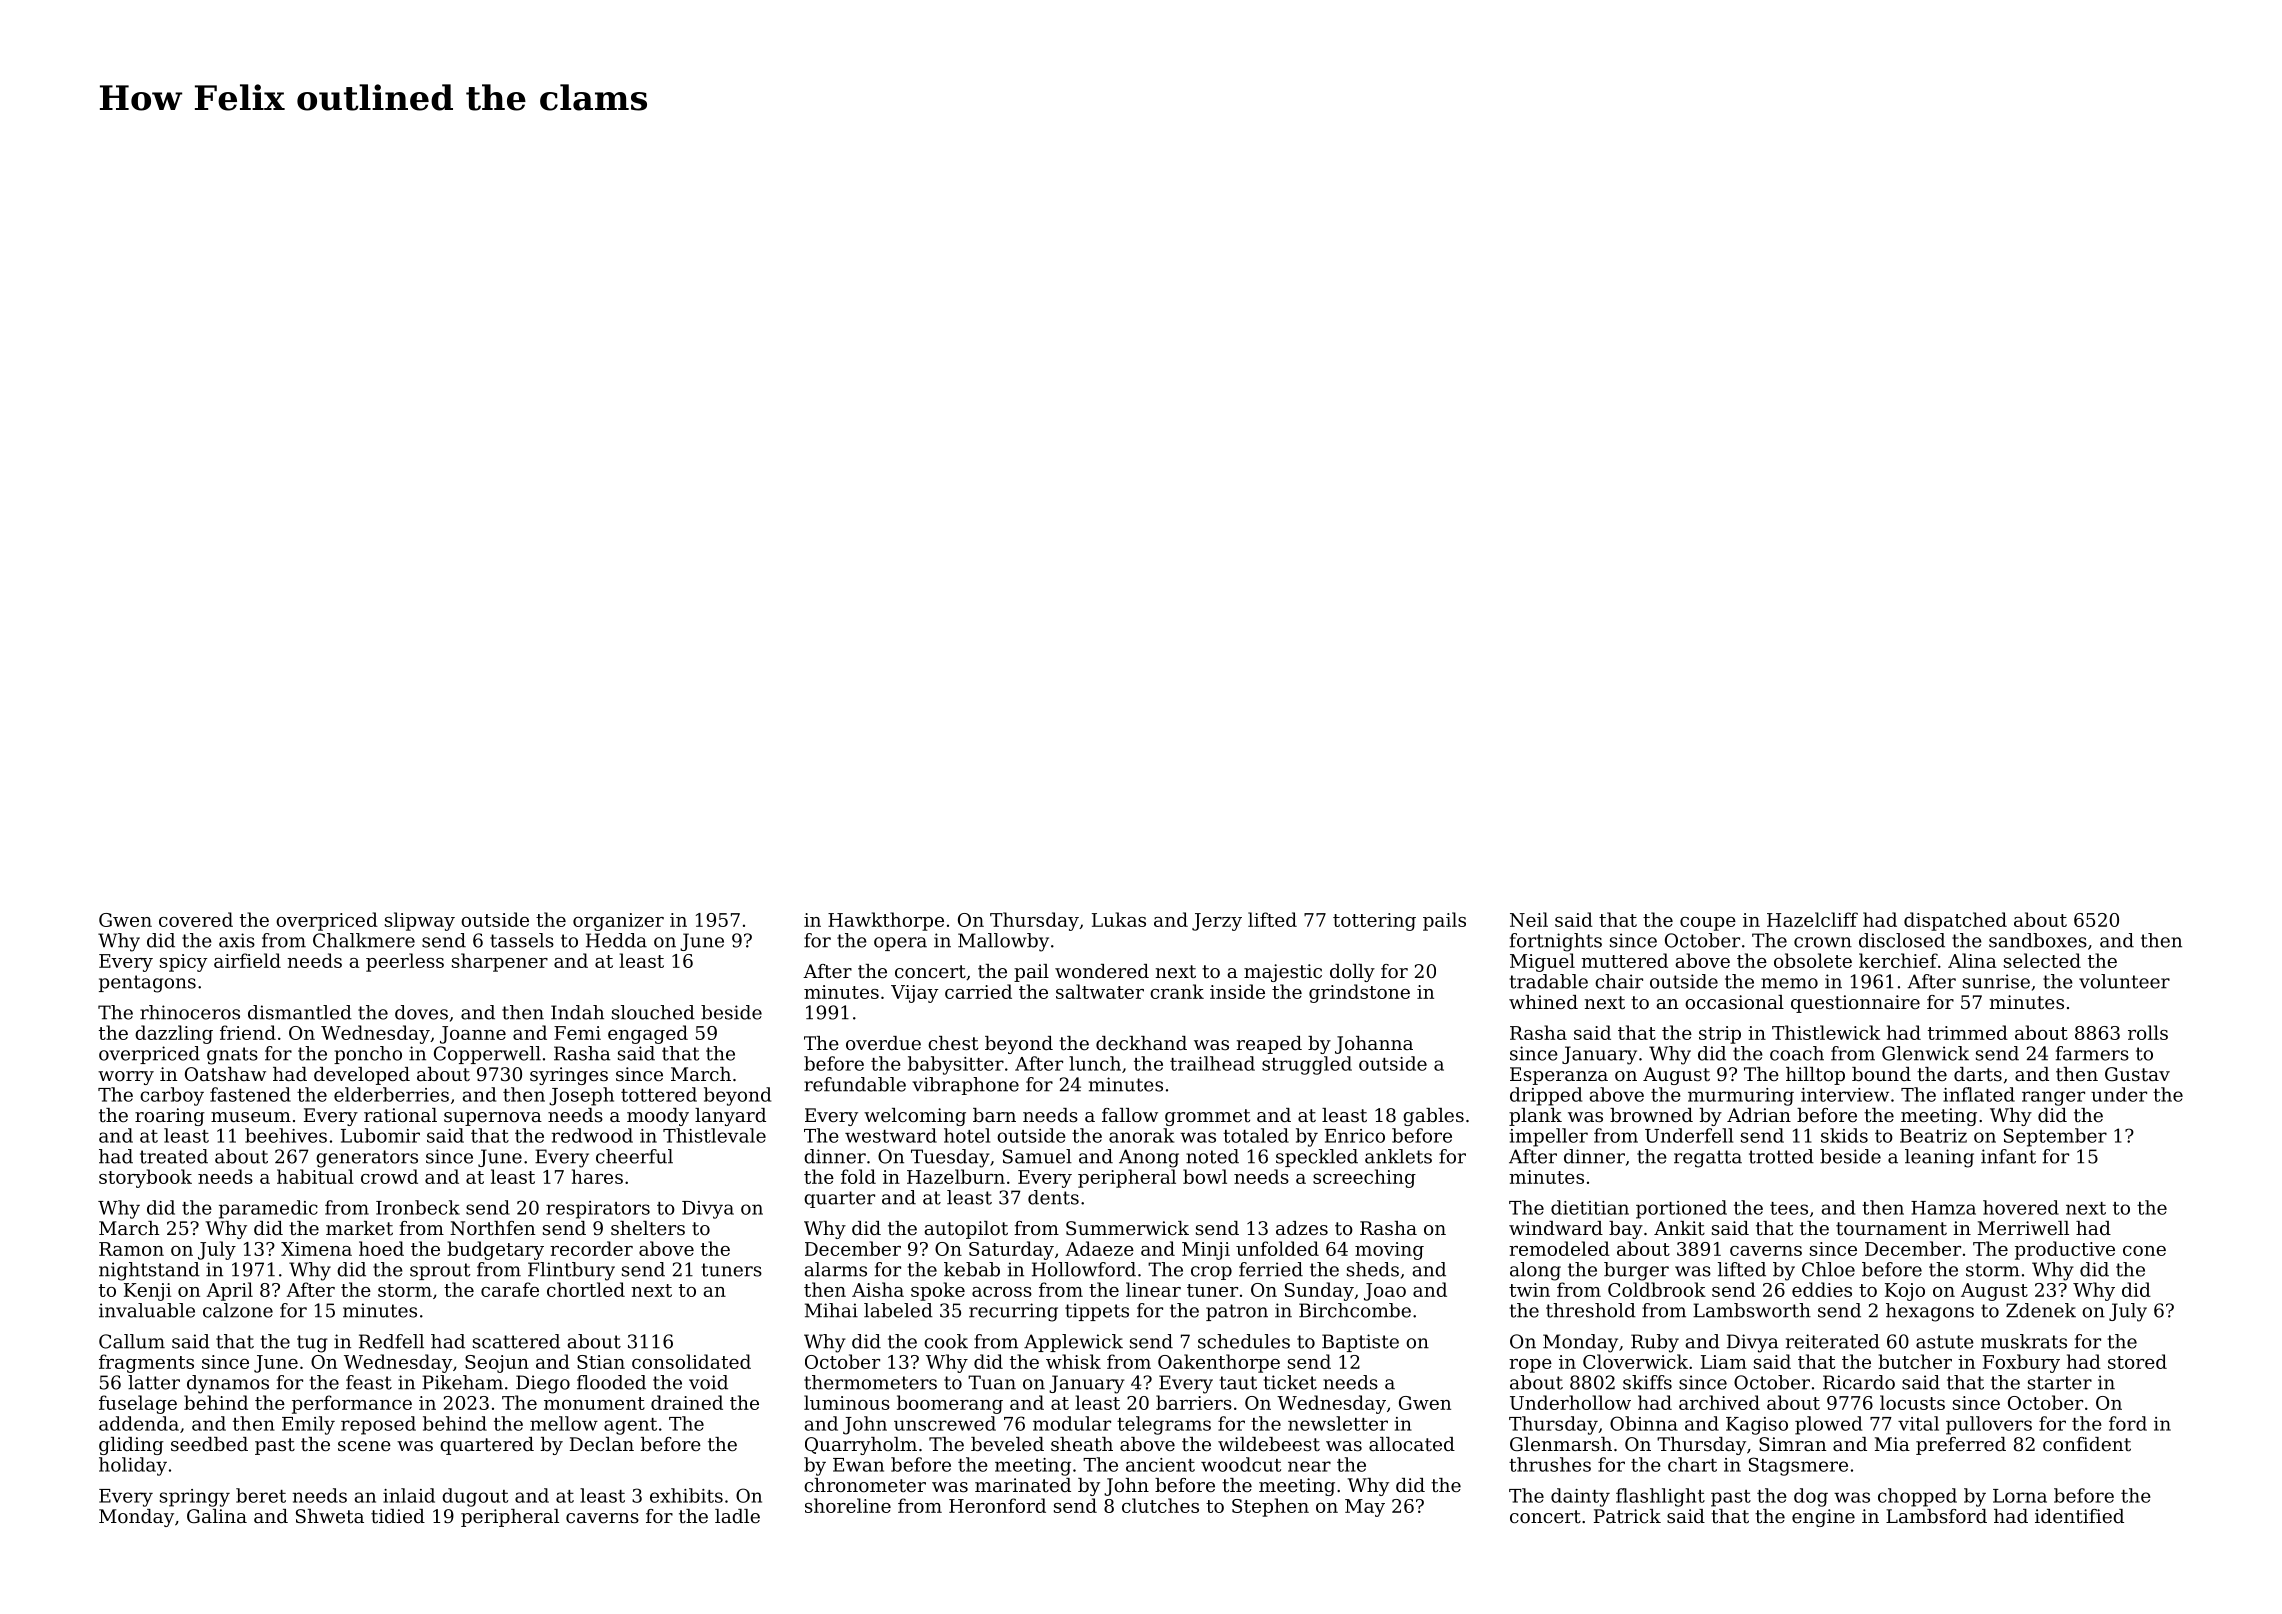 Image resolution: width=2282 pixels, height=1614 pixels. What do you see at coordinates (858, 1465) in the document?
I see `Ewan` at bounding box center [858, 1465].
